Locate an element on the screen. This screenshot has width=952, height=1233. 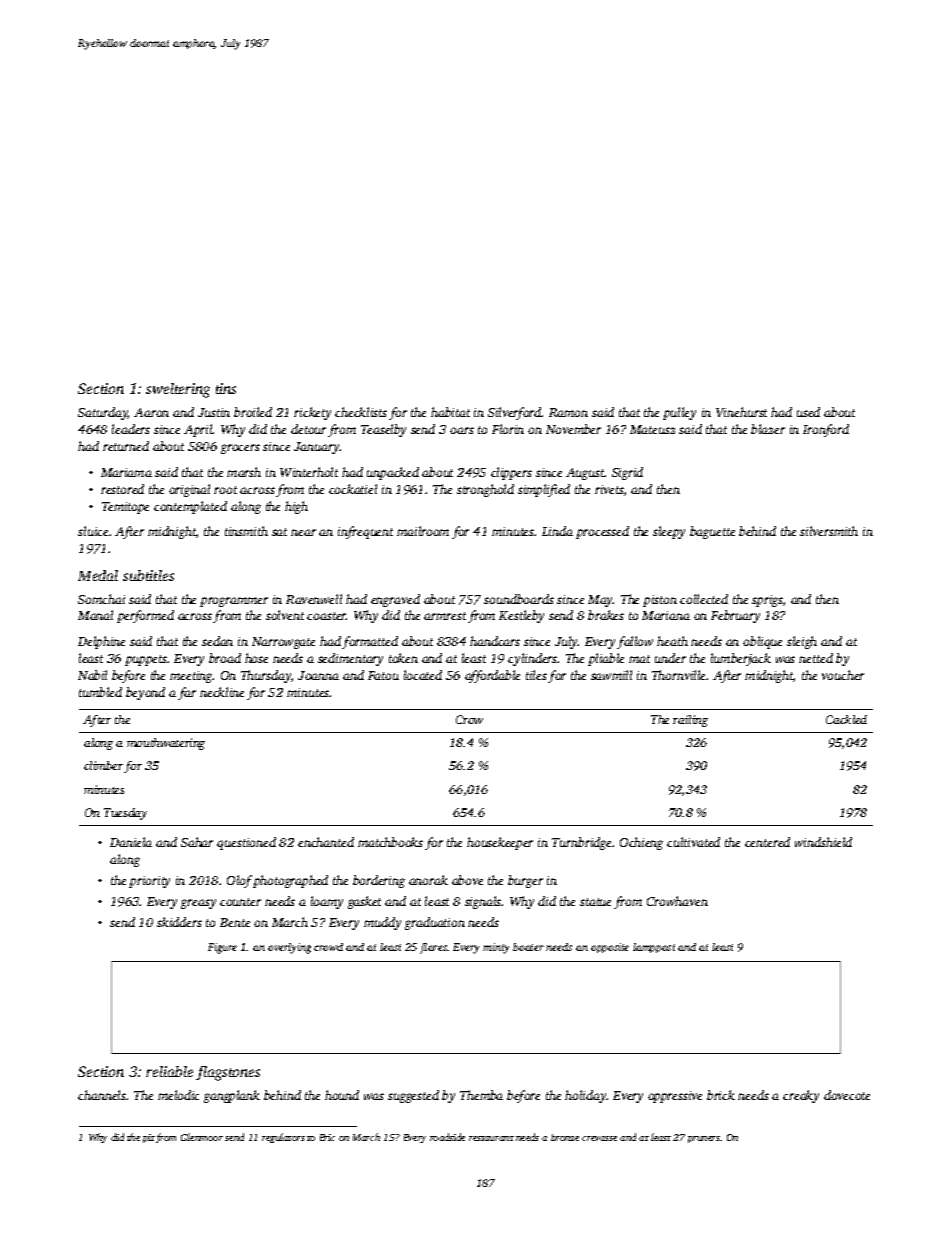
overlying is located at coordinates (289, 948).
